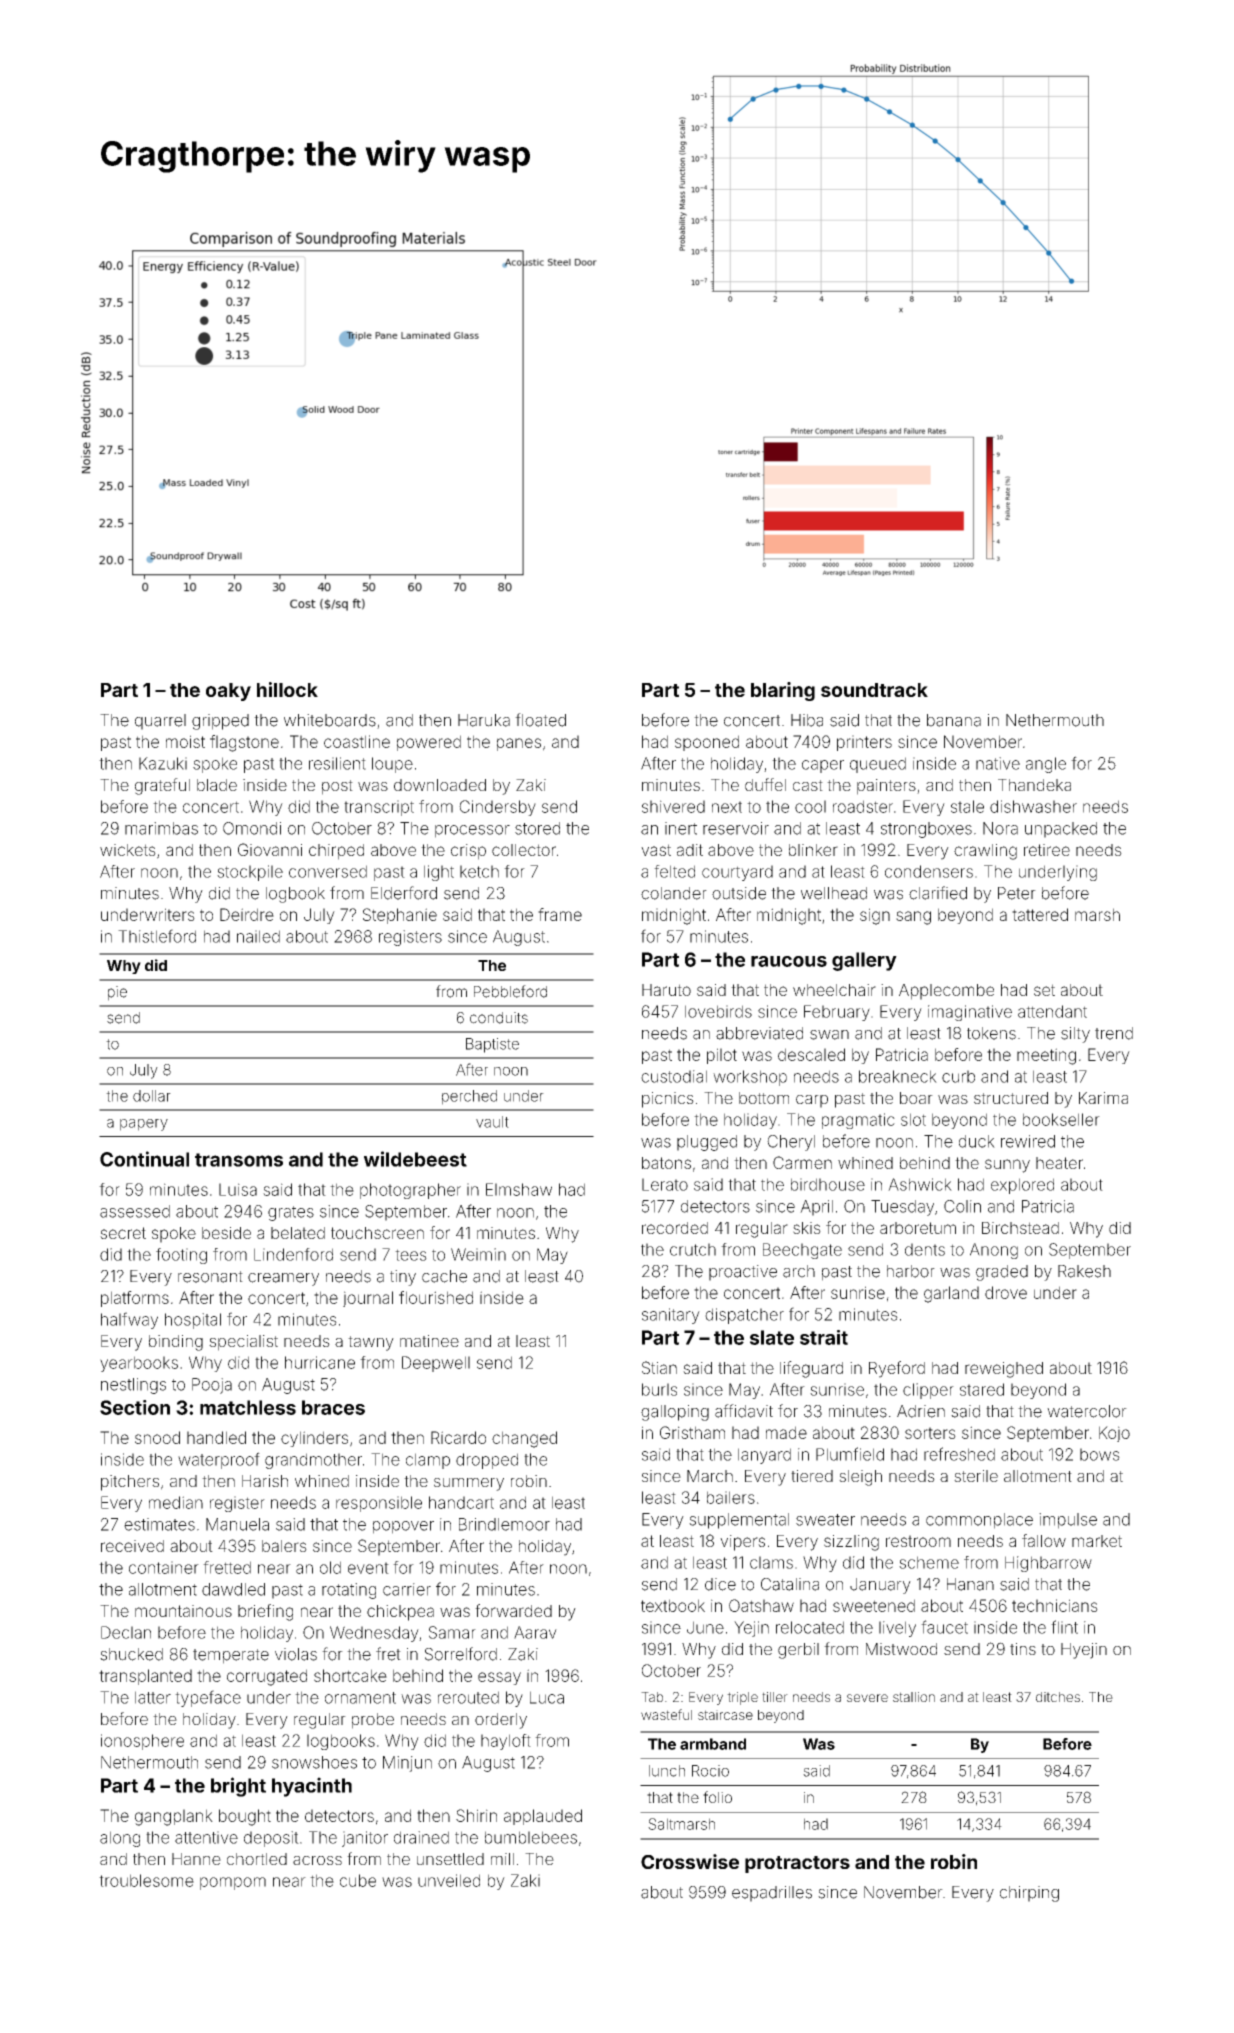  What do you see at coordinates (1059, 1163) in the screenshot?
I see `heater` at bounding box center [1059, 1163].
